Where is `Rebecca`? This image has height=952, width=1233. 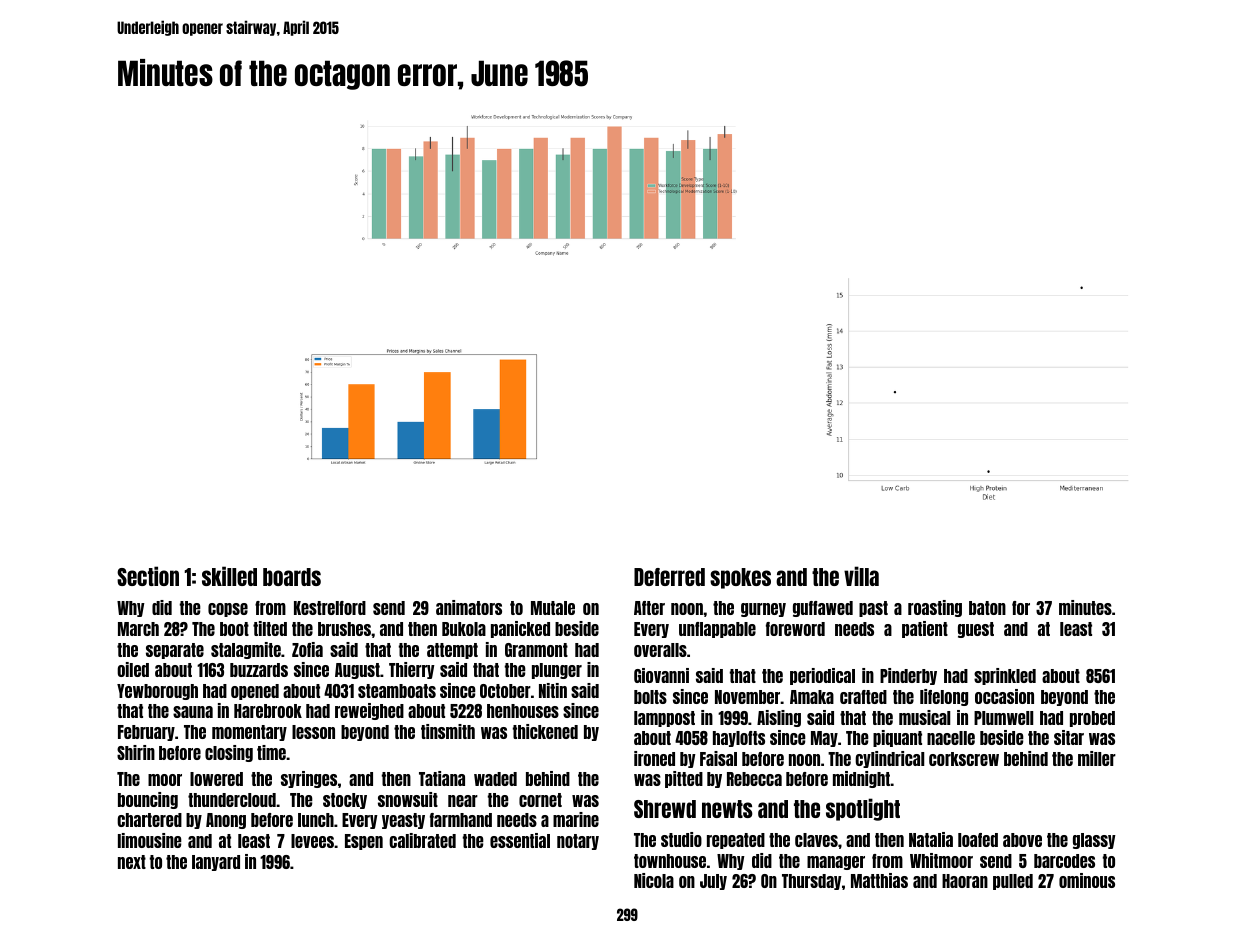
Rebecca is located at coordinates (754, 779).
